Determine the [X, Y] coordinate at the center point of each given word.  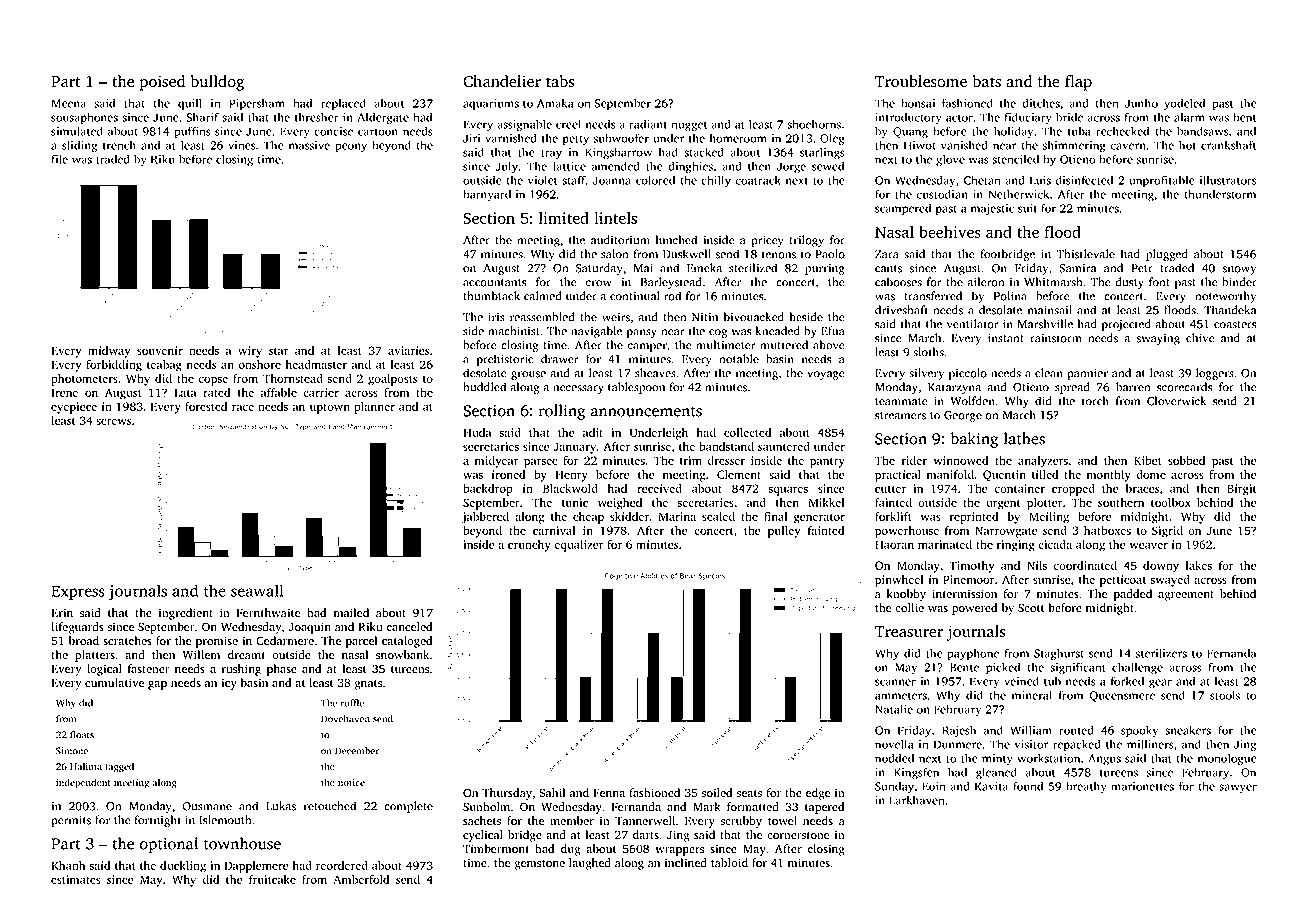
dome [1151, 474]
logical [104, 670]
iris [496, 317]
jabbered [485, 518]
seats [749, 794]
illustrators [1228, 180]
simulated [77, 131]
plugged [1167, 255]
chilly [716, 181]
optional [168, 845]
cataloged [407, 642]
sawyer [1238, 789]
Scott [1031, 608]
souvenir [160, 350]
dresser [726, 460]
